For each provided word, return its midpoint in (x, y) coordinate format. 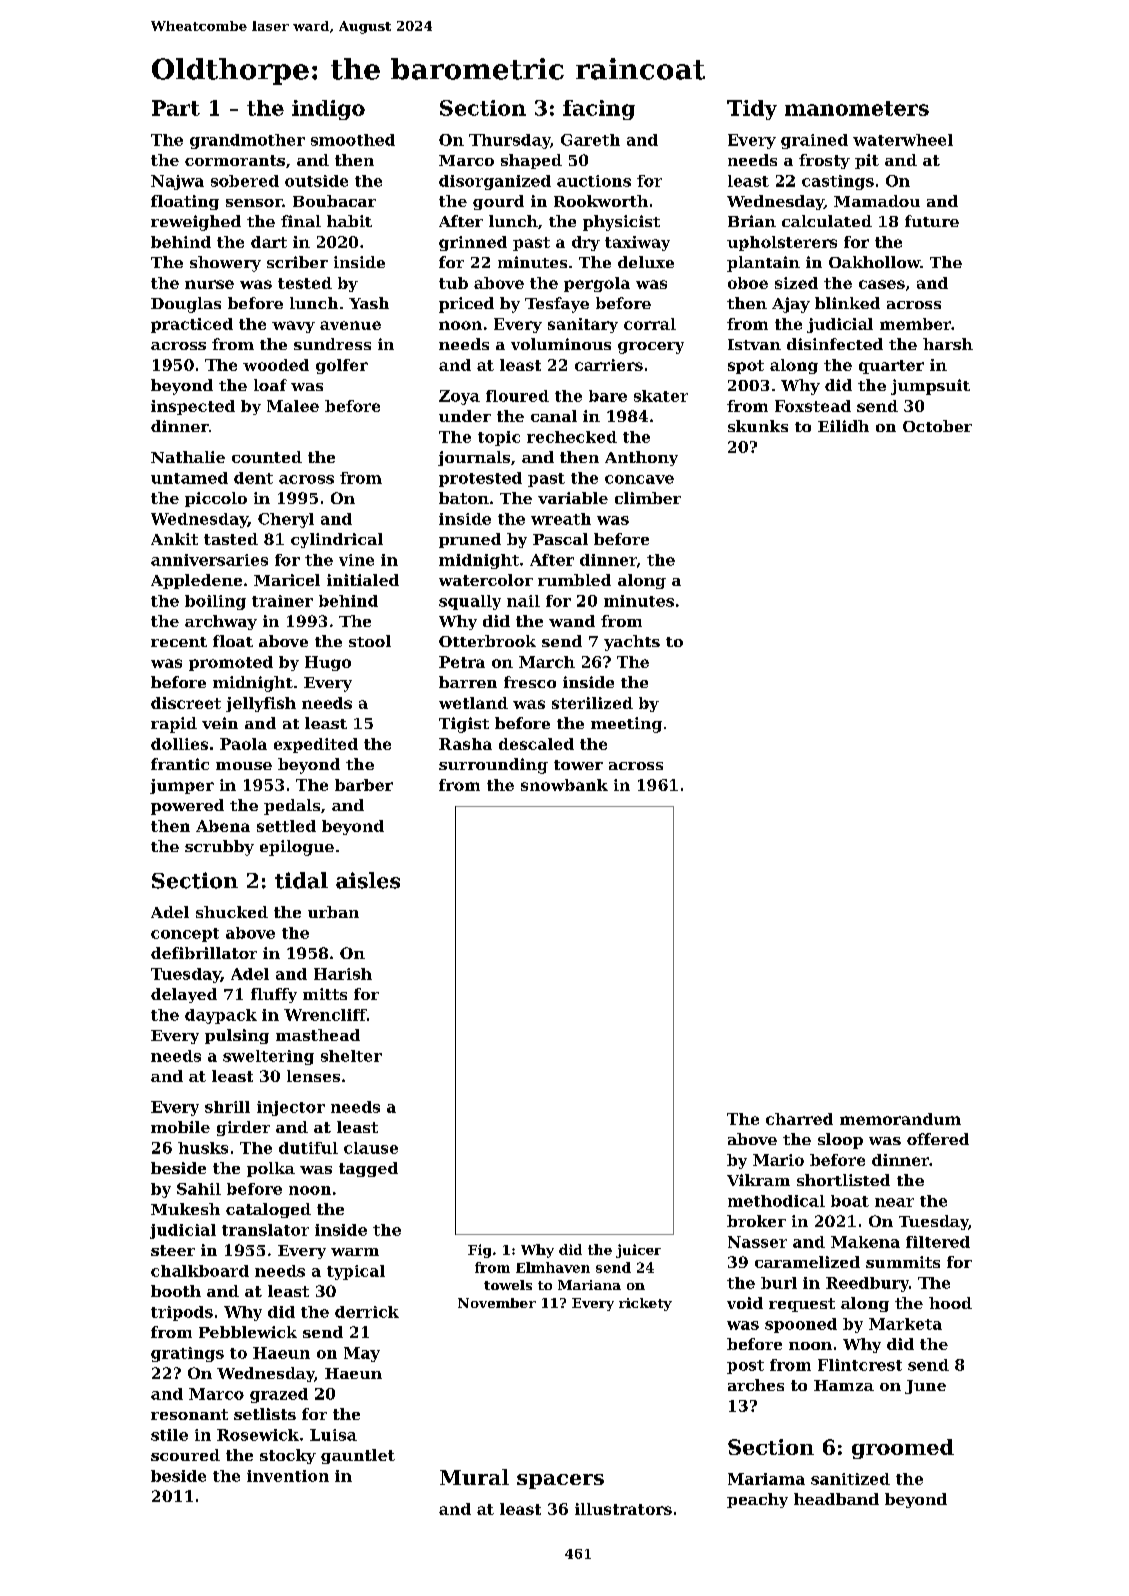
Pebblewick (248, 1332)
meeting (626, 725)
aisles (368, 880)
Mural (474, 1477)
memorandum (900, 1119)
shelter (351, 1056)
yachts (632, 643)
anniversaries (209, 560)
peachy (757, 1500)
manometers (857, 108)
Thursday (509, 141)
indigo (328, 110)
